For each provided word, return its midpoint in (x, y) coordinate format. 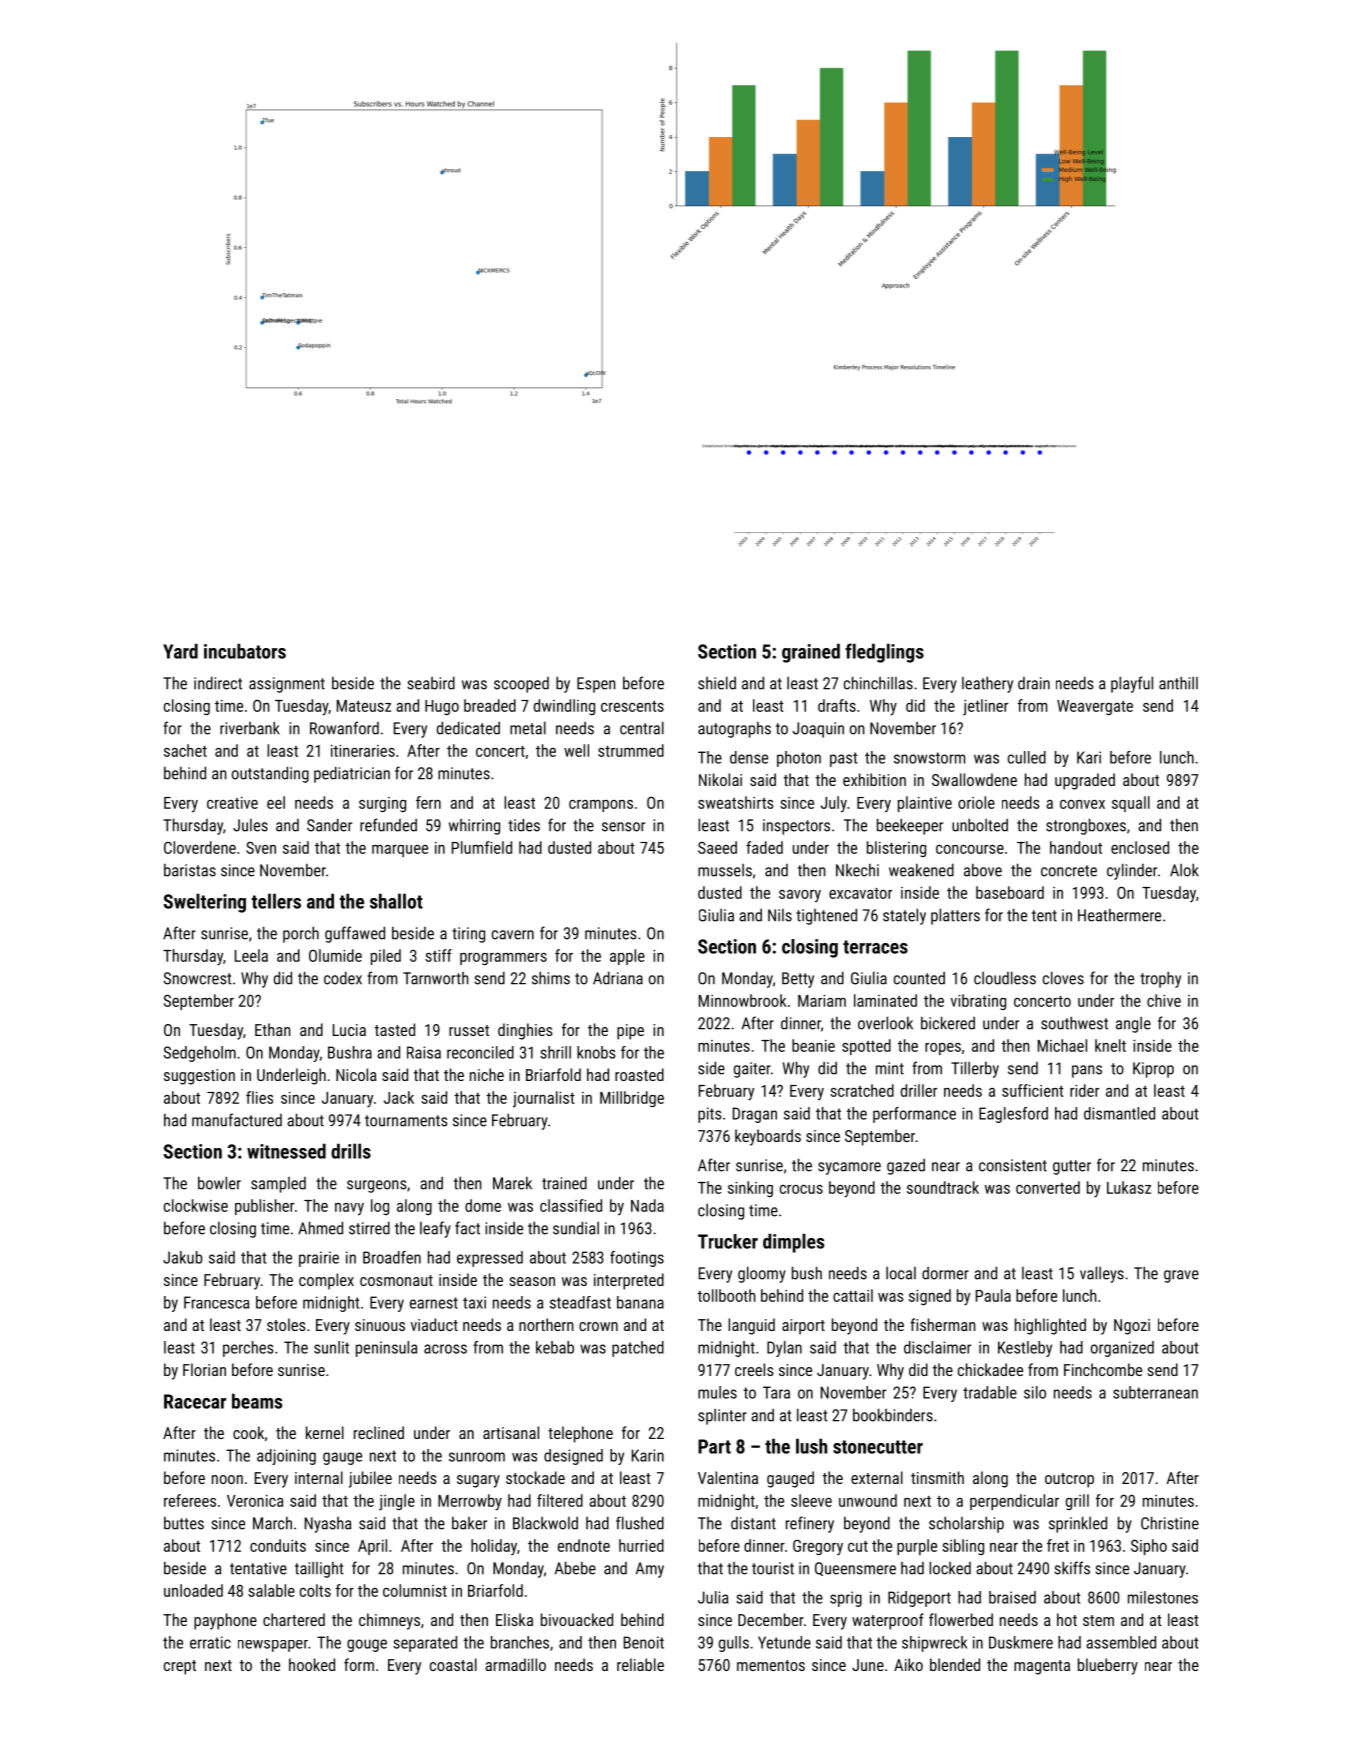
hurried (641, 1545)
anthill (1178, 683)
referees (190, 1500)
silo (1035, 1392)
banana (640, 1302)
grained (811, 653)
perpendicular (1014, 1502)
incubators (245, 651)
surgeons (377, 1186)
